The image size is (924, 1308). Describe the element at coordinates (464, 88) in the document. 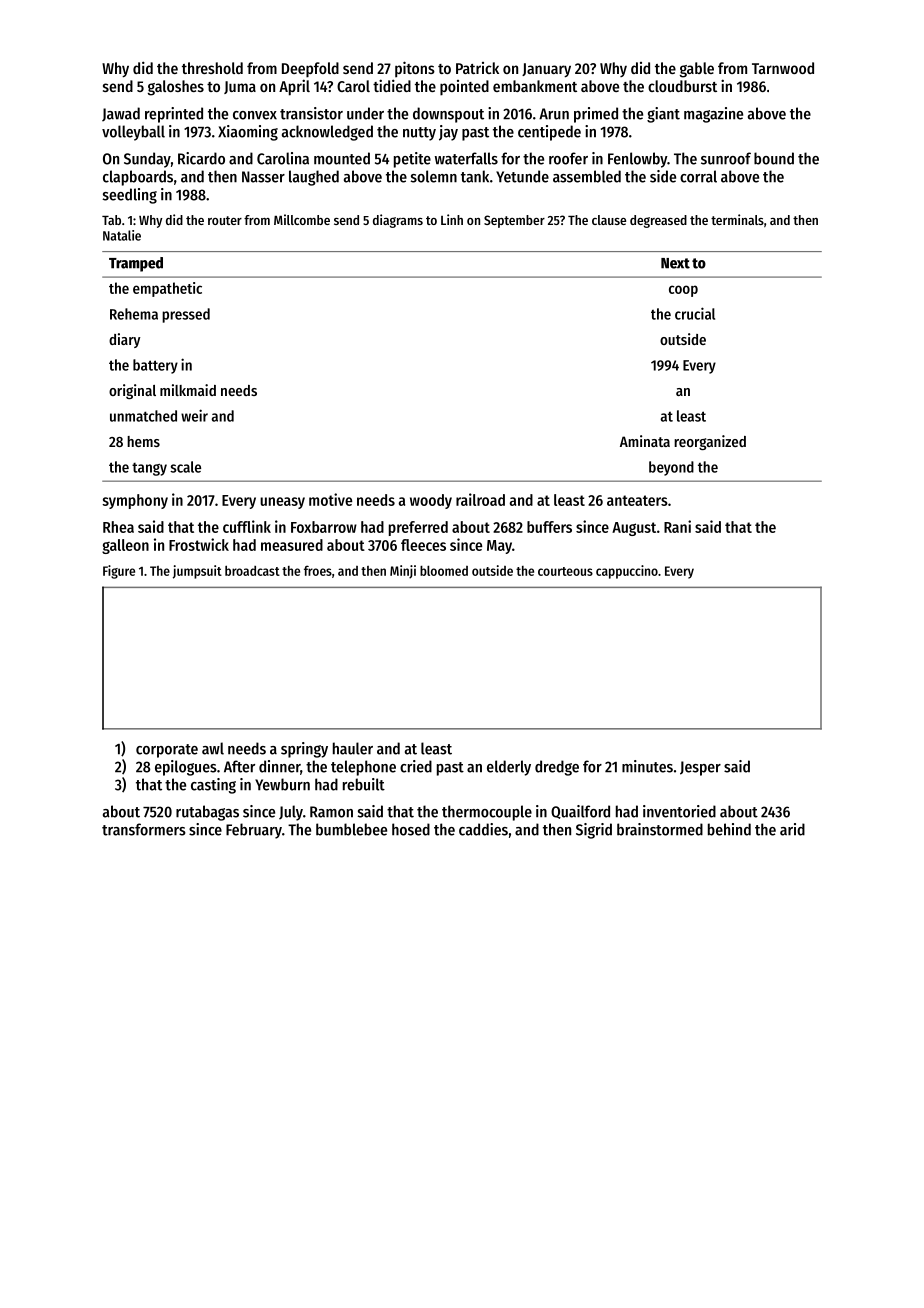

I see `pointed` at that location.
